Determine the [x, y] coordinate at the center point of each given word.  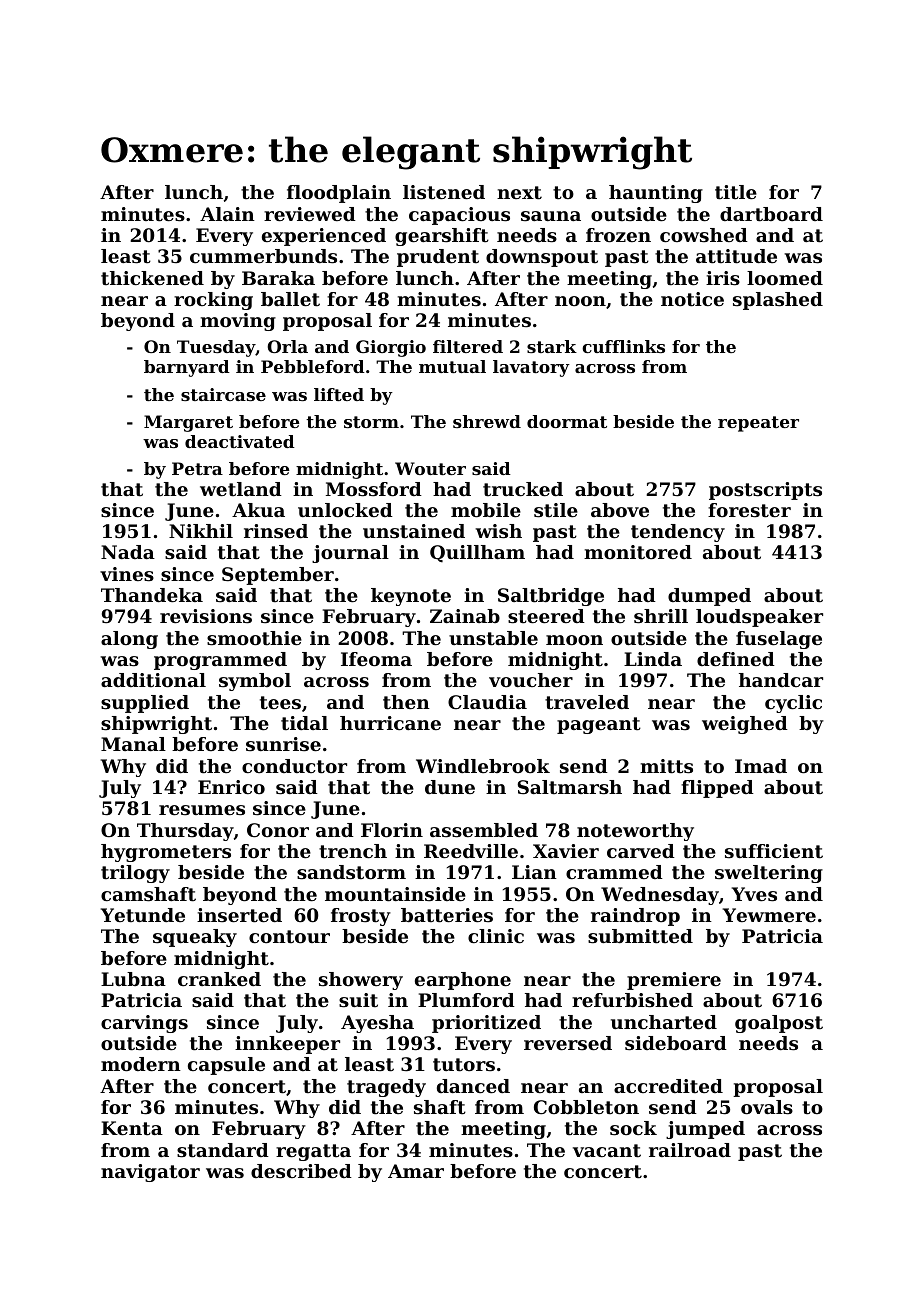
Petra [197, 468]
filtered [468, 346]
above [620, 510]
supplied [145, 704]
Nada [128, 552]
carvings [144, 1024]
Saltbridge [551, 597]
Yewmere [769, 915]
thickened [152, 278]
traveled [587, 702]
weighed [745, 725]
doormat [567, 421]
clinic [496, 936]
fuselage [779, 640]
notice [692, 299]
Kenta [132, 1128]
